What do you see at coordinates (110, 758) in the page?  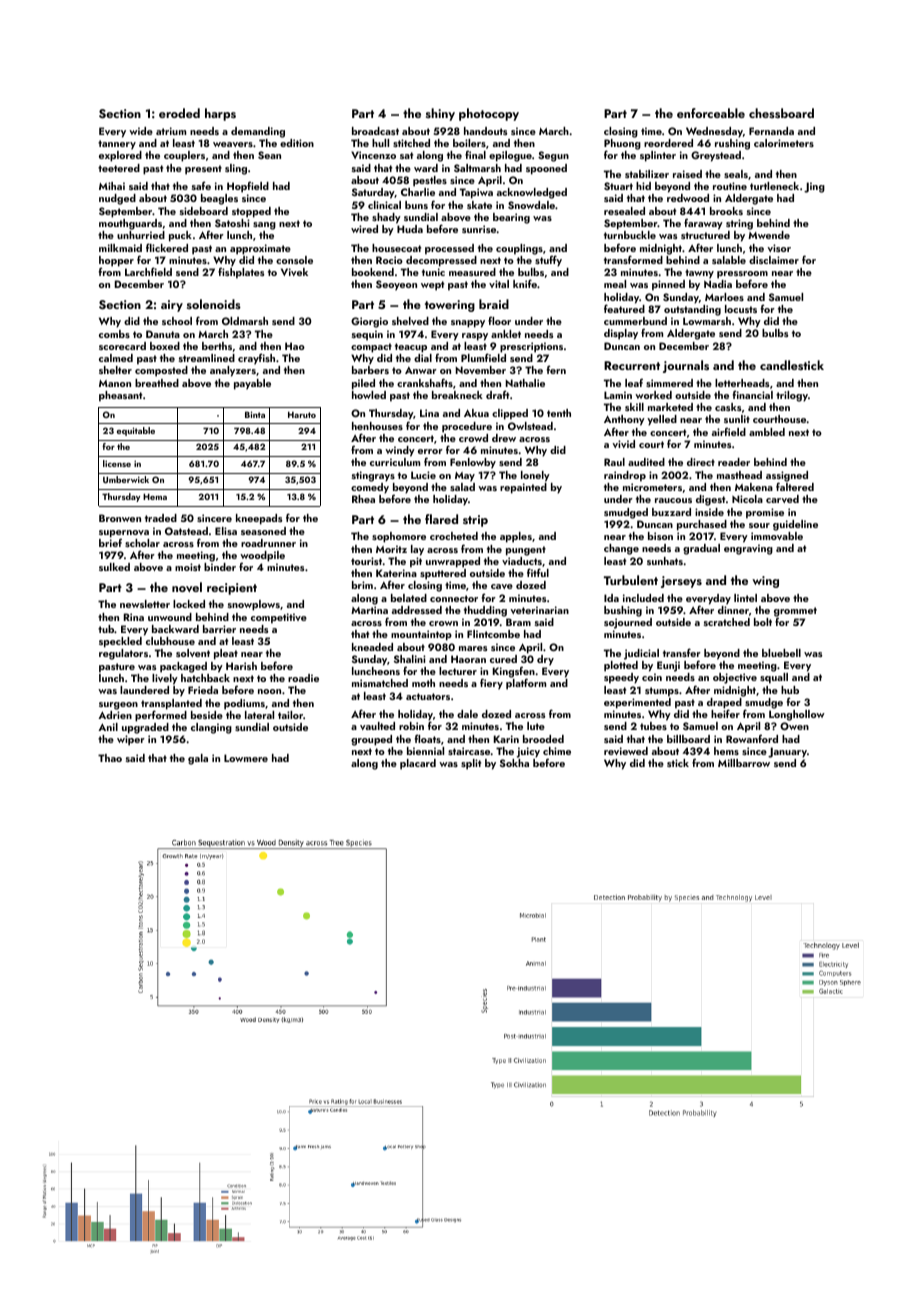 I see `Thao` at bounding box center [110, 758].
